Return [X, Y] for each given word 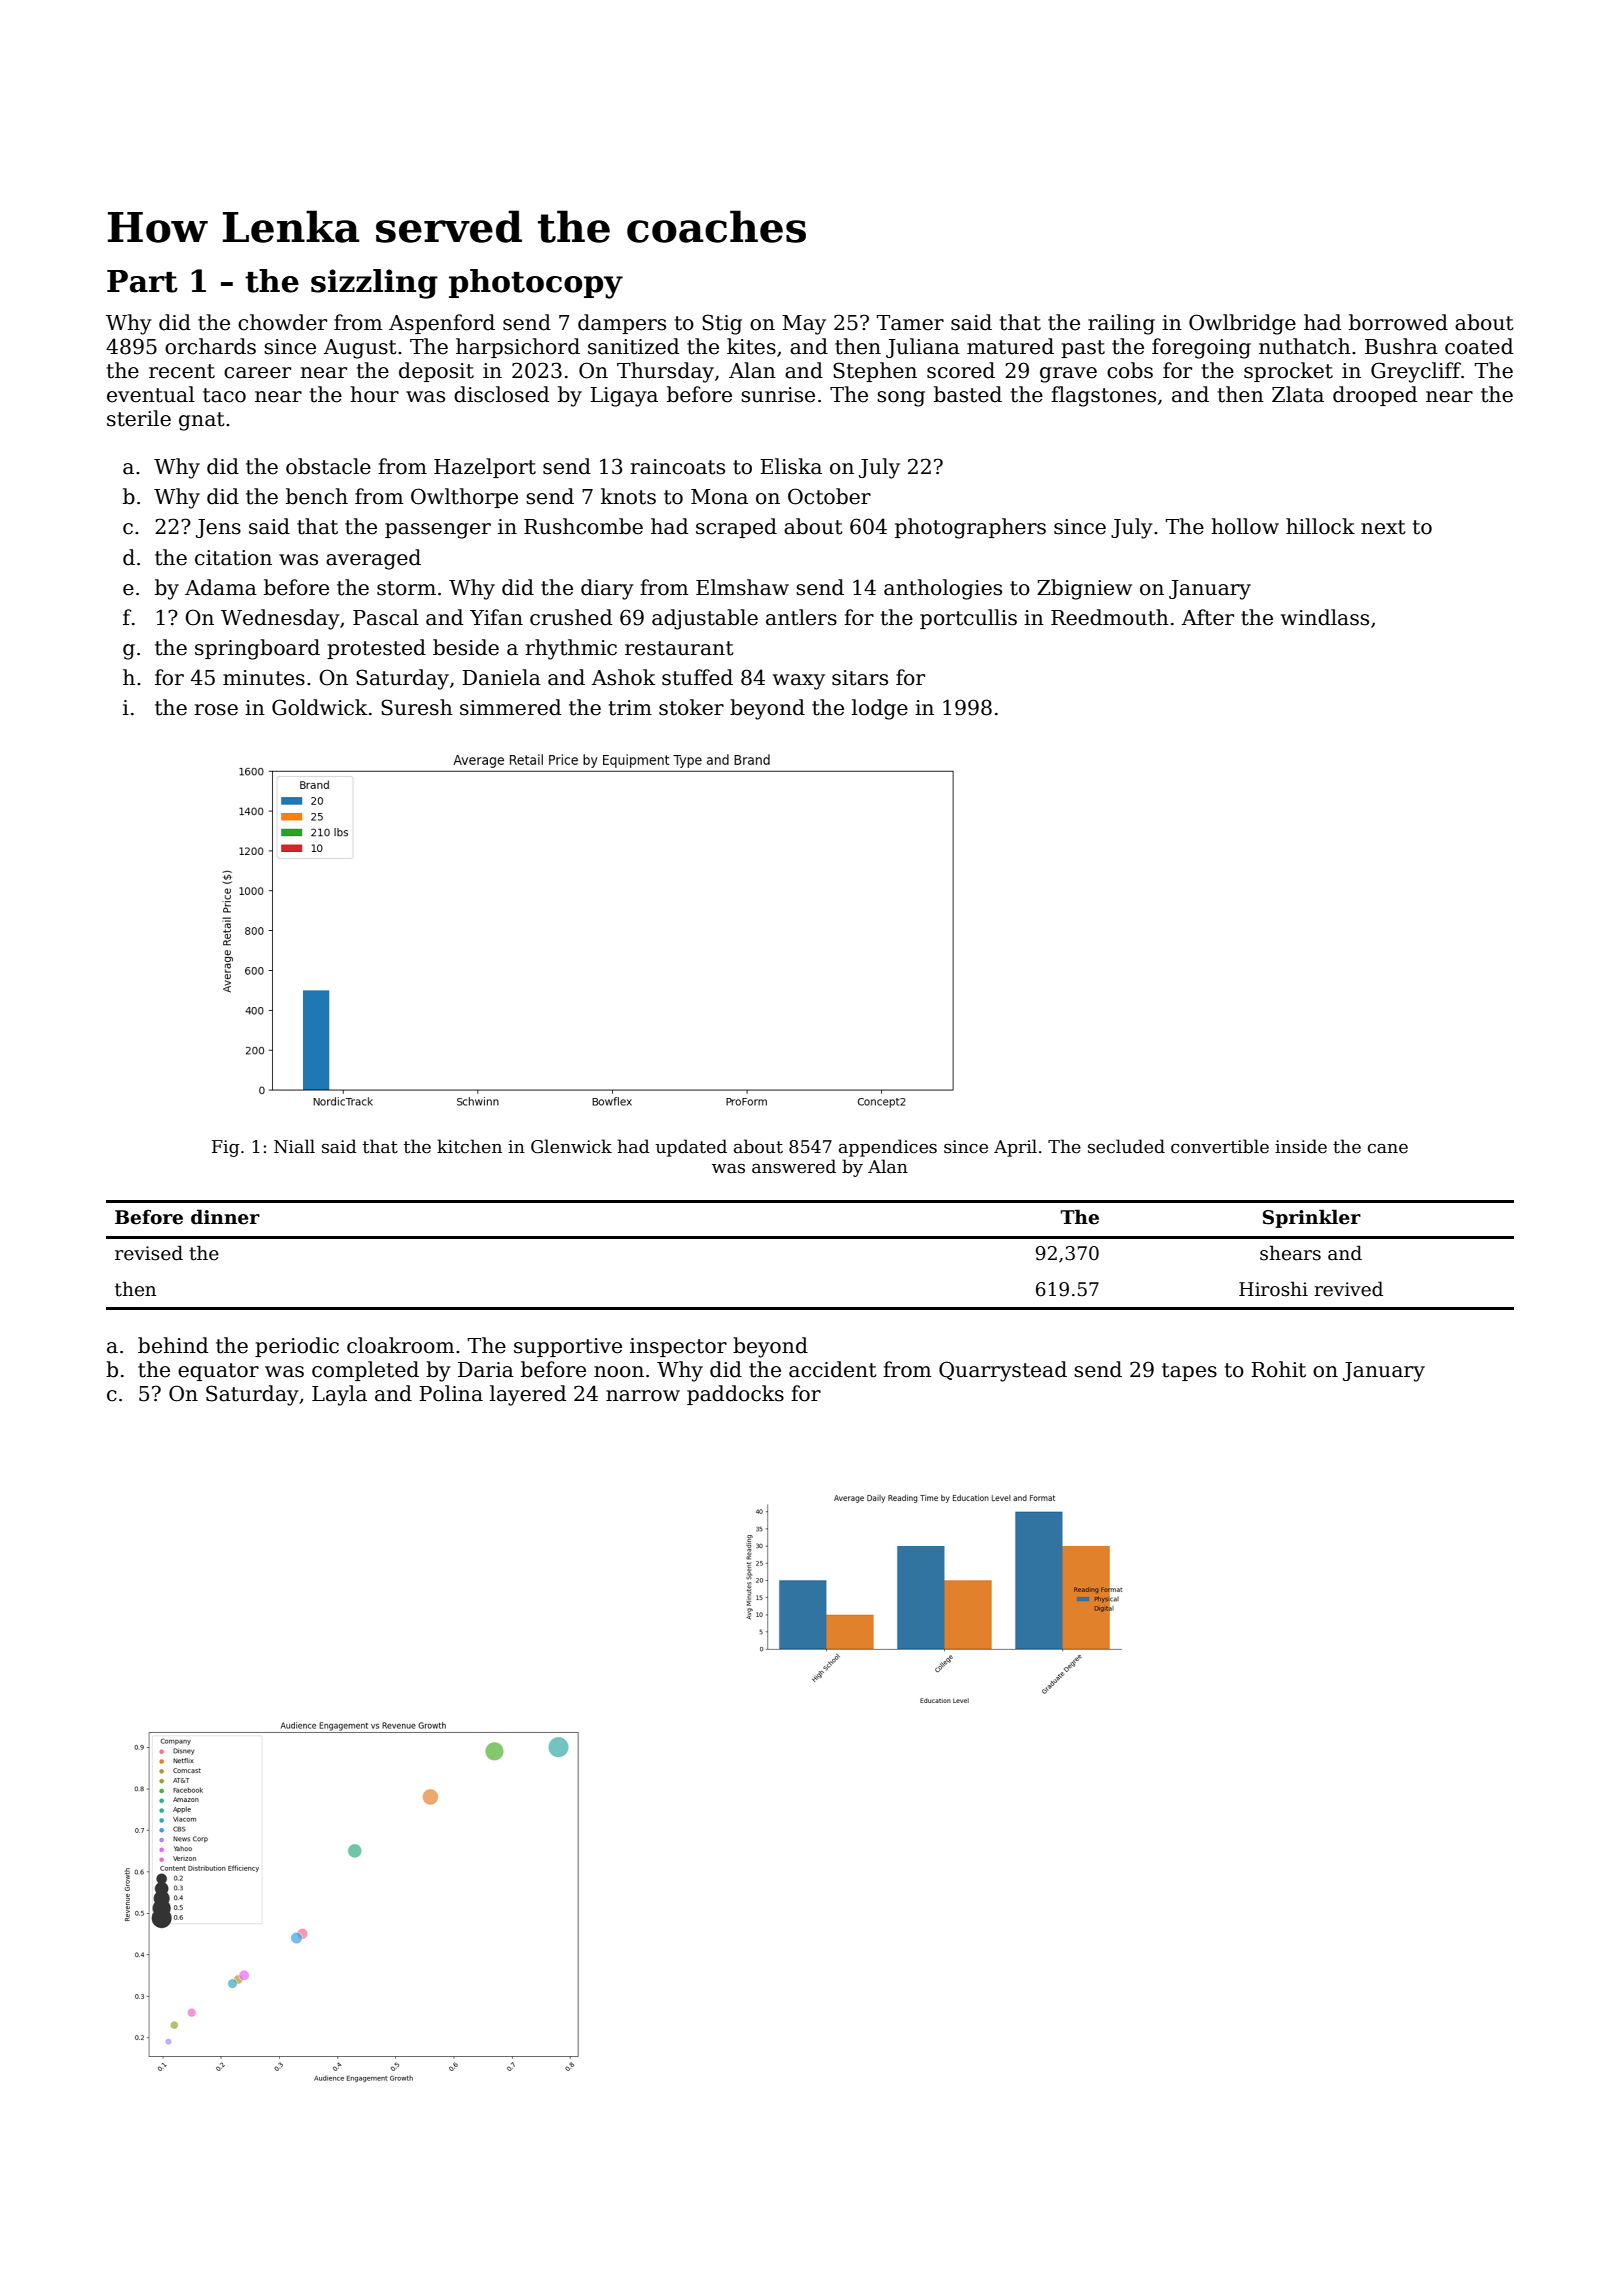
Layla [339, 1395]
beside [466, 647]
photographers [970, 528]
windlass [1325, 617]
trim [630, 708]
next [1383, 527]
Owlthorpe [464, 498]
